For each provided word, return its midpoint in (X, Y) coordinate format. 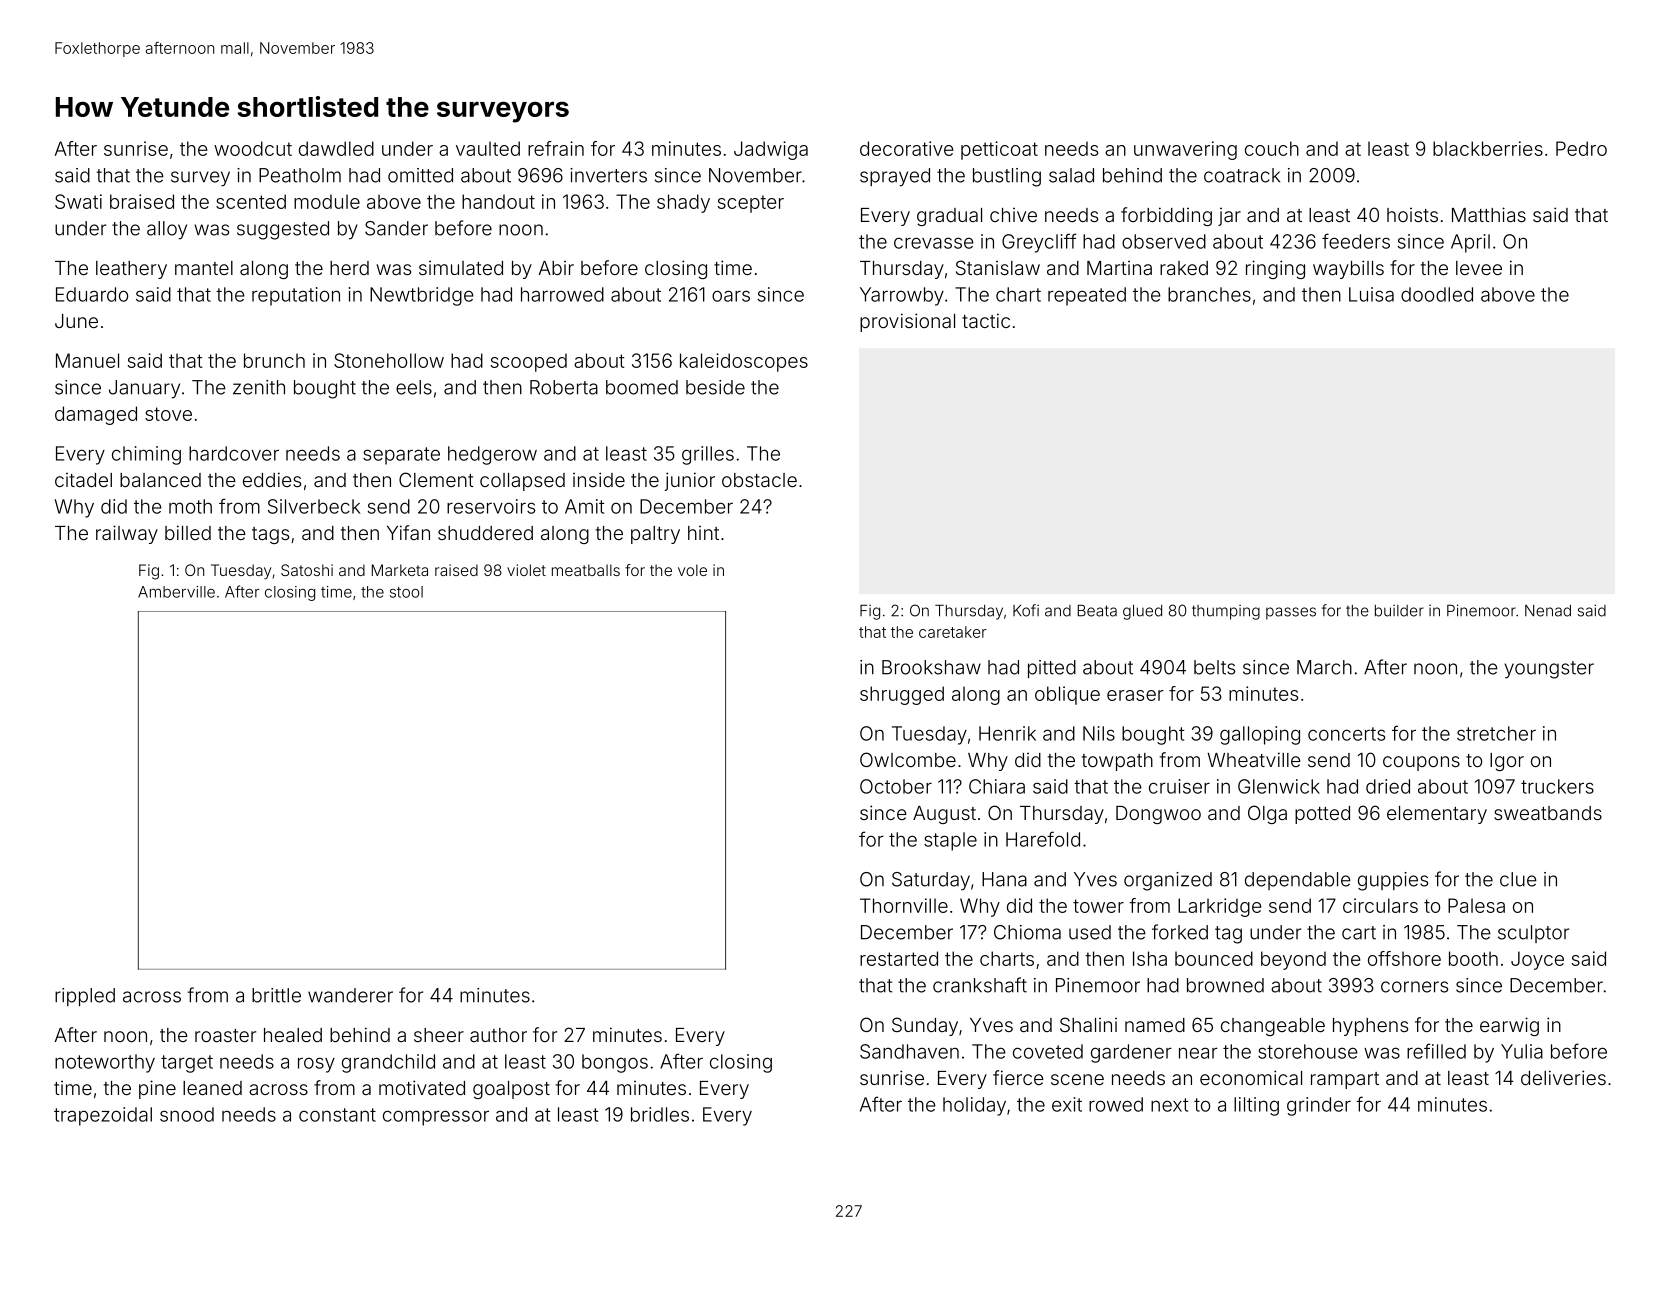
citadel (83, 480)
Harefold (1043, 839)
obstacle (759, 480)
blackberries (1488, 148)
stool (406, 592)
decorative (906, 148)
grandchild (388, 1063)
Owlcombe (908, 759)
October (896, 786)
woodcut (253, 148)
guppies (1393, 881)
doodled (1437, 294)
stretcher (1496, 733)
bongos (615, 1063)
